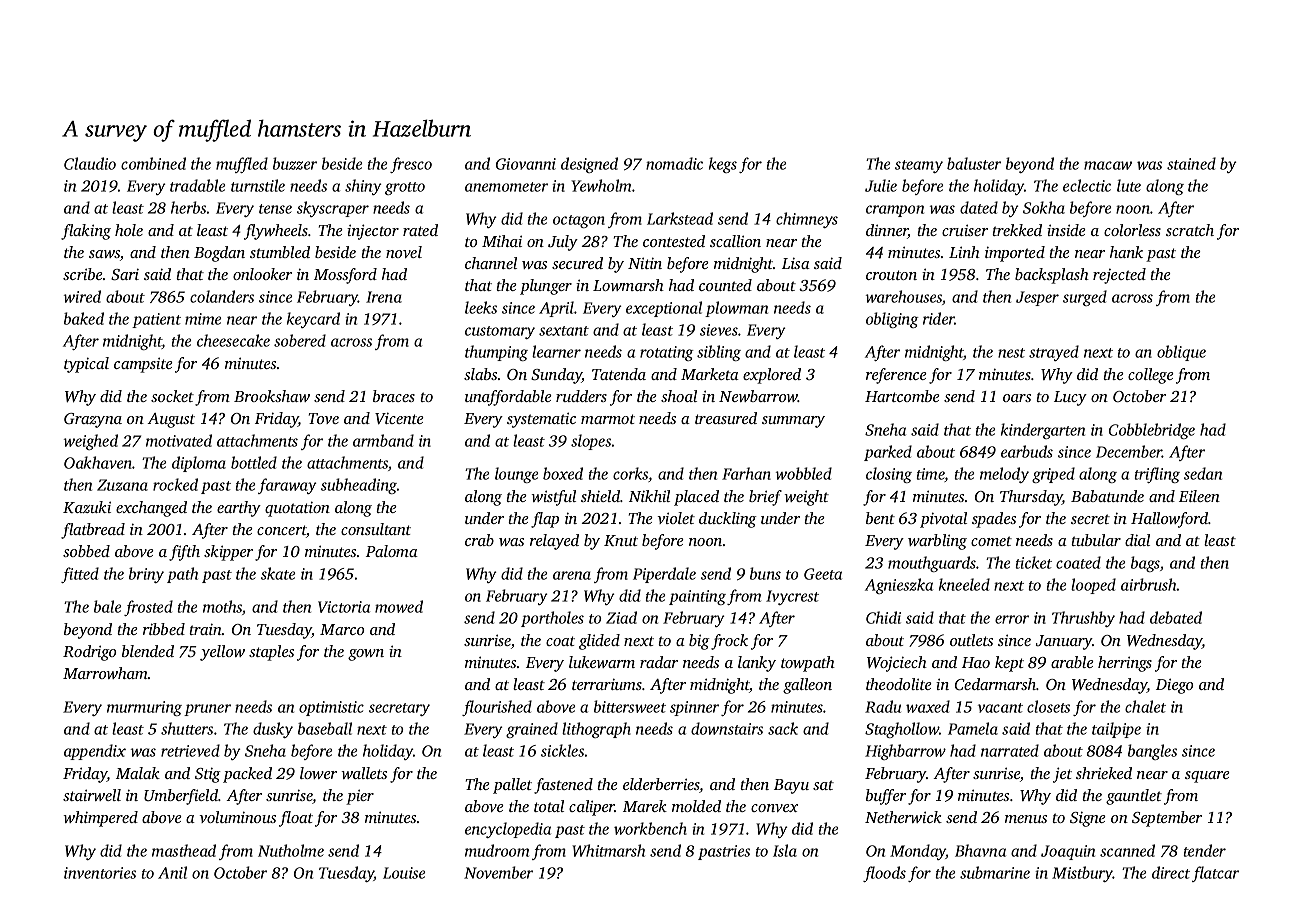 Image resolution: width=1308 pixels, height=924 pixels. I want to click on bale, so click(107, 606).
